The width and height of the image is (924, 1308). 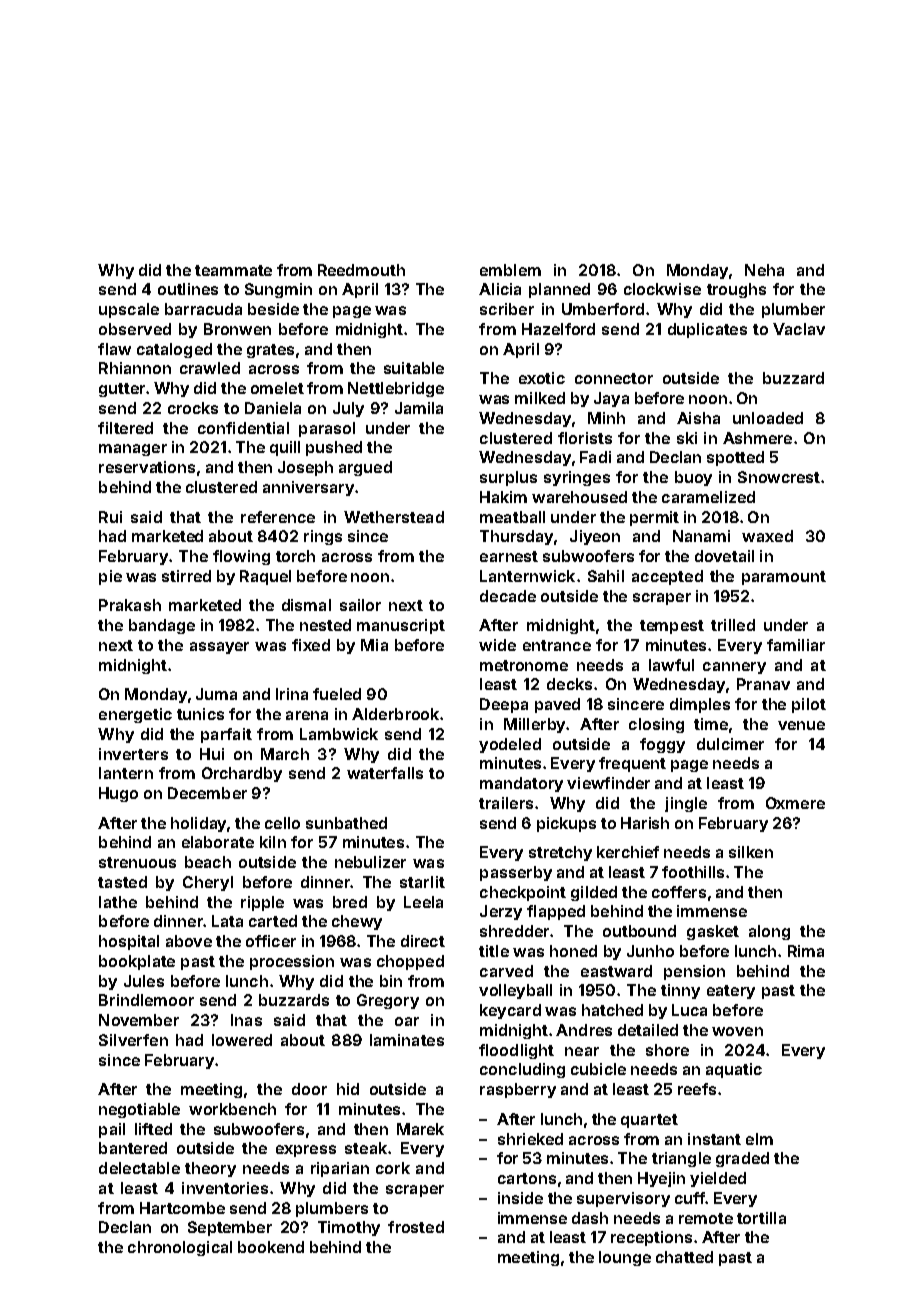 I want to click on outlines, so click(x=188, y=289).
